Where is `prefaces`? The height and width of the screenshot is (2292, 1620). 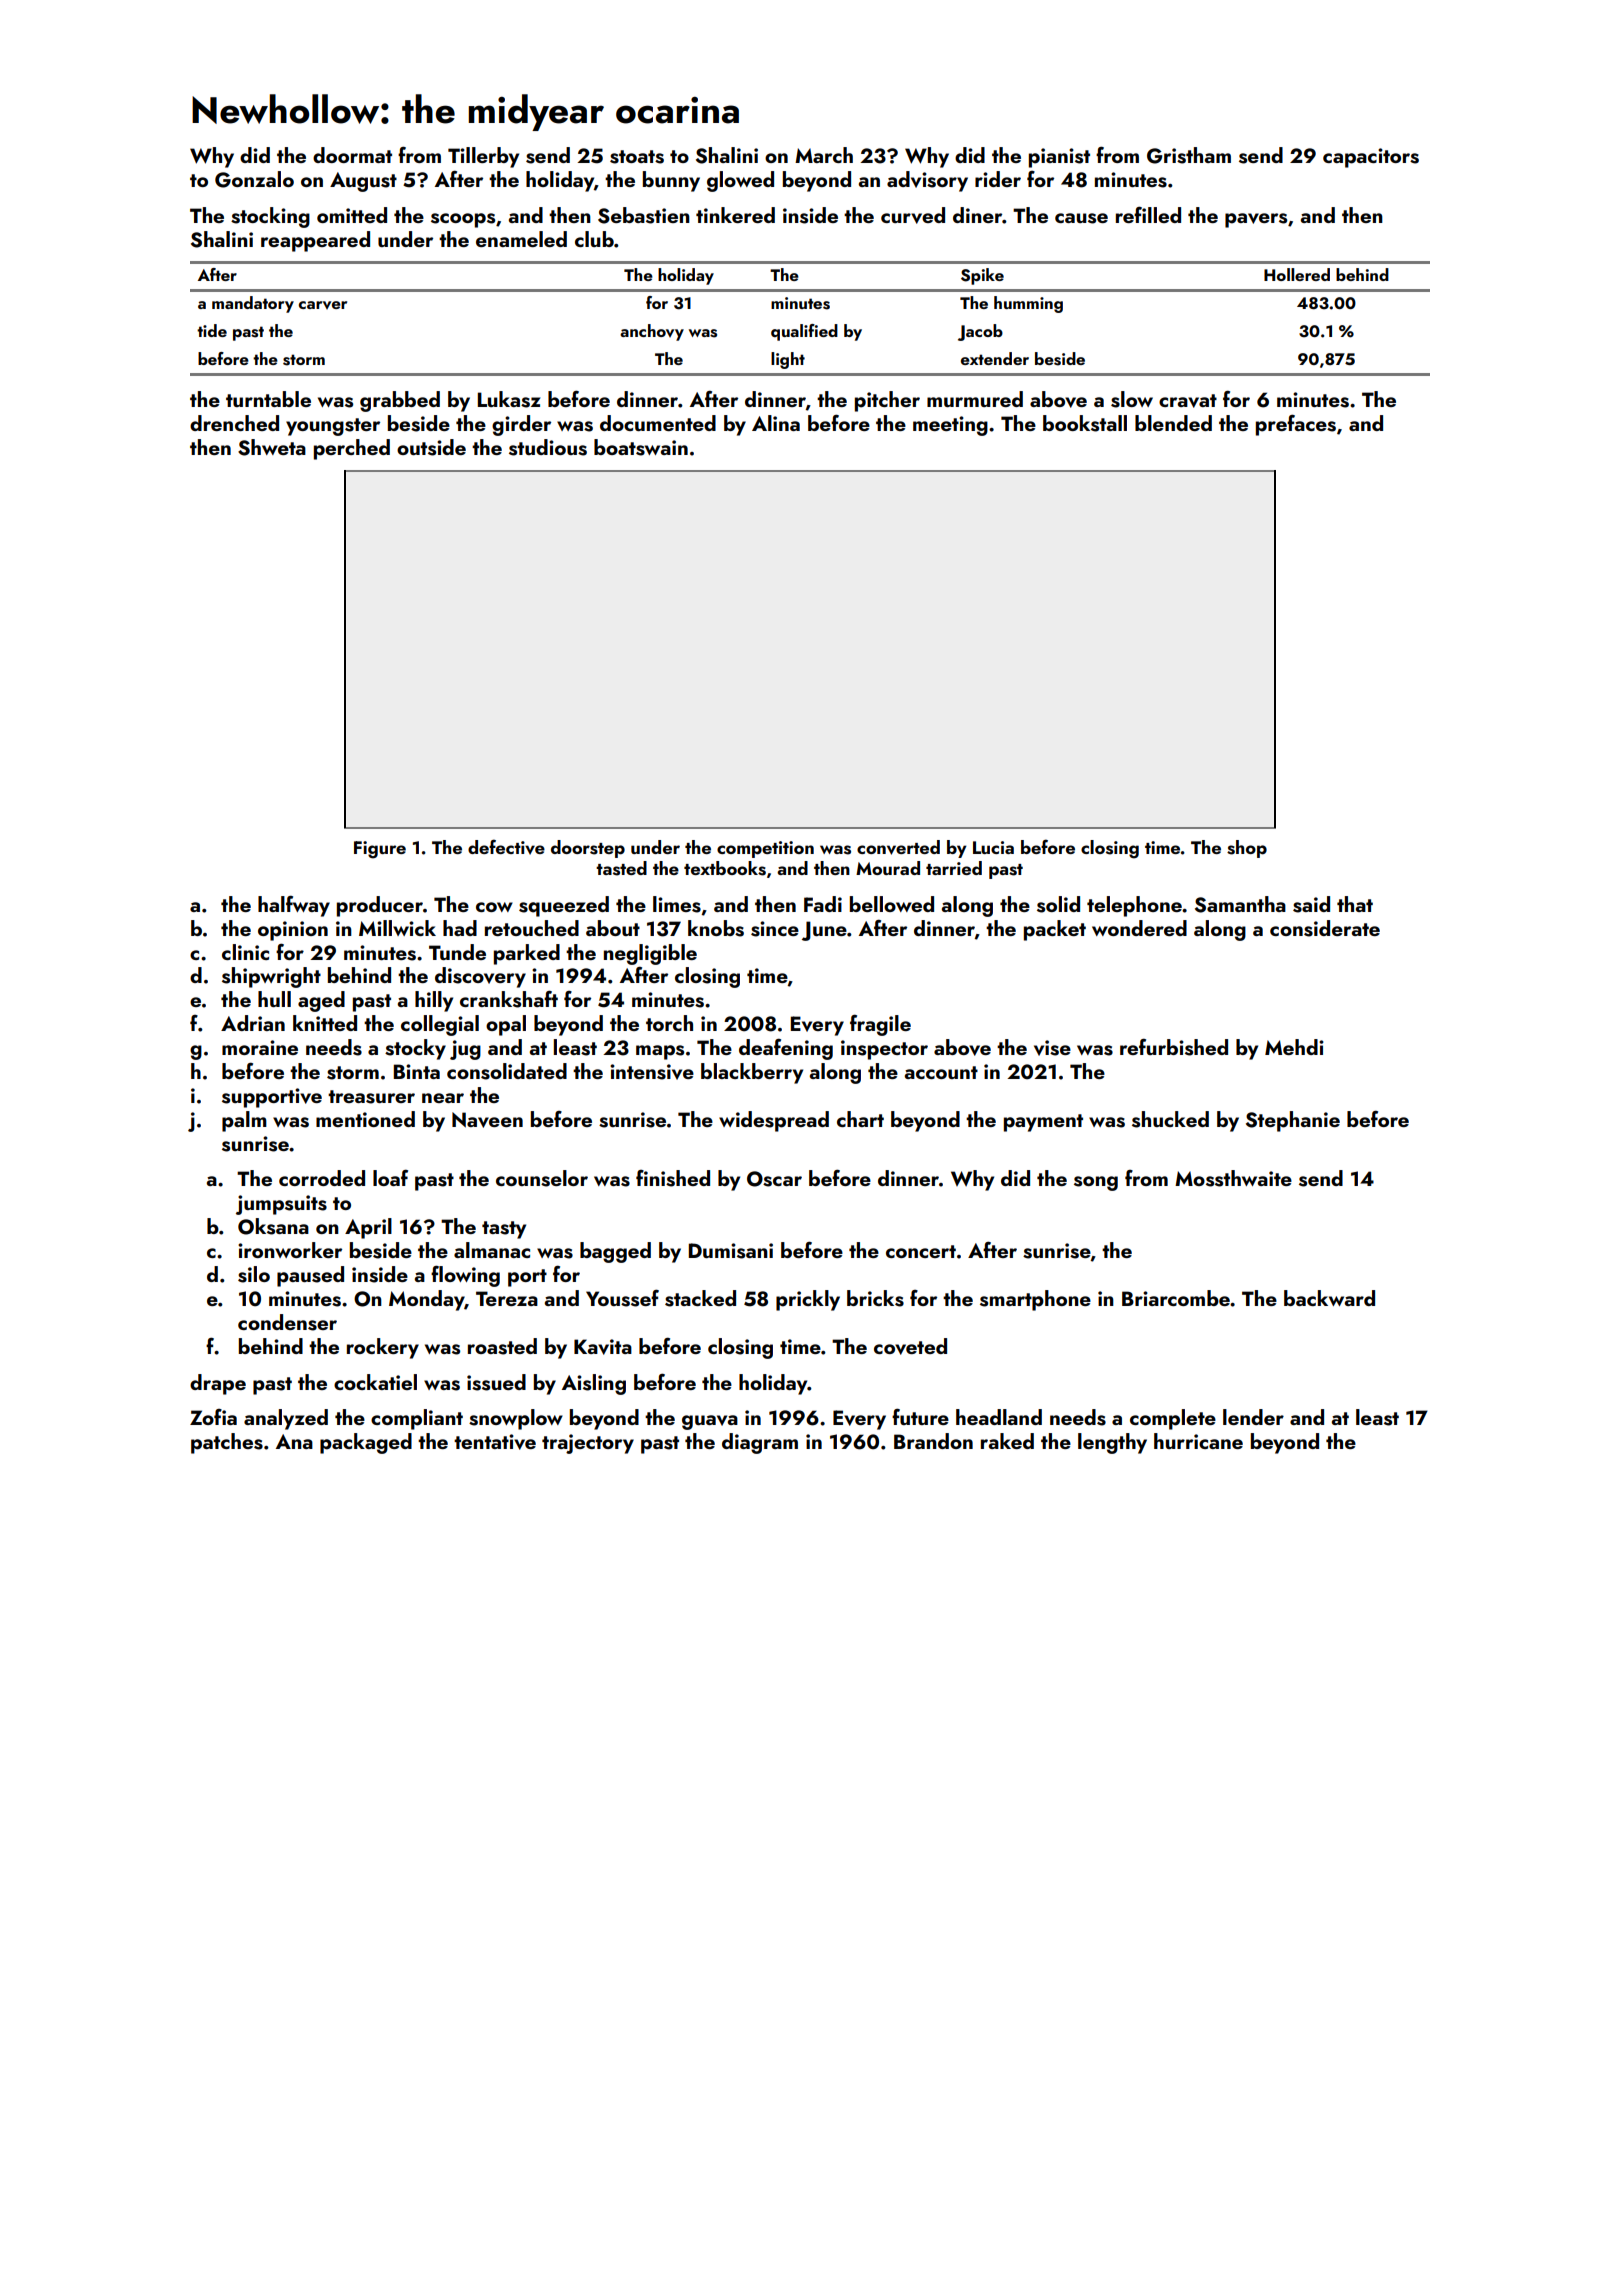
prefaces is located at coordinates (1296, 425).
